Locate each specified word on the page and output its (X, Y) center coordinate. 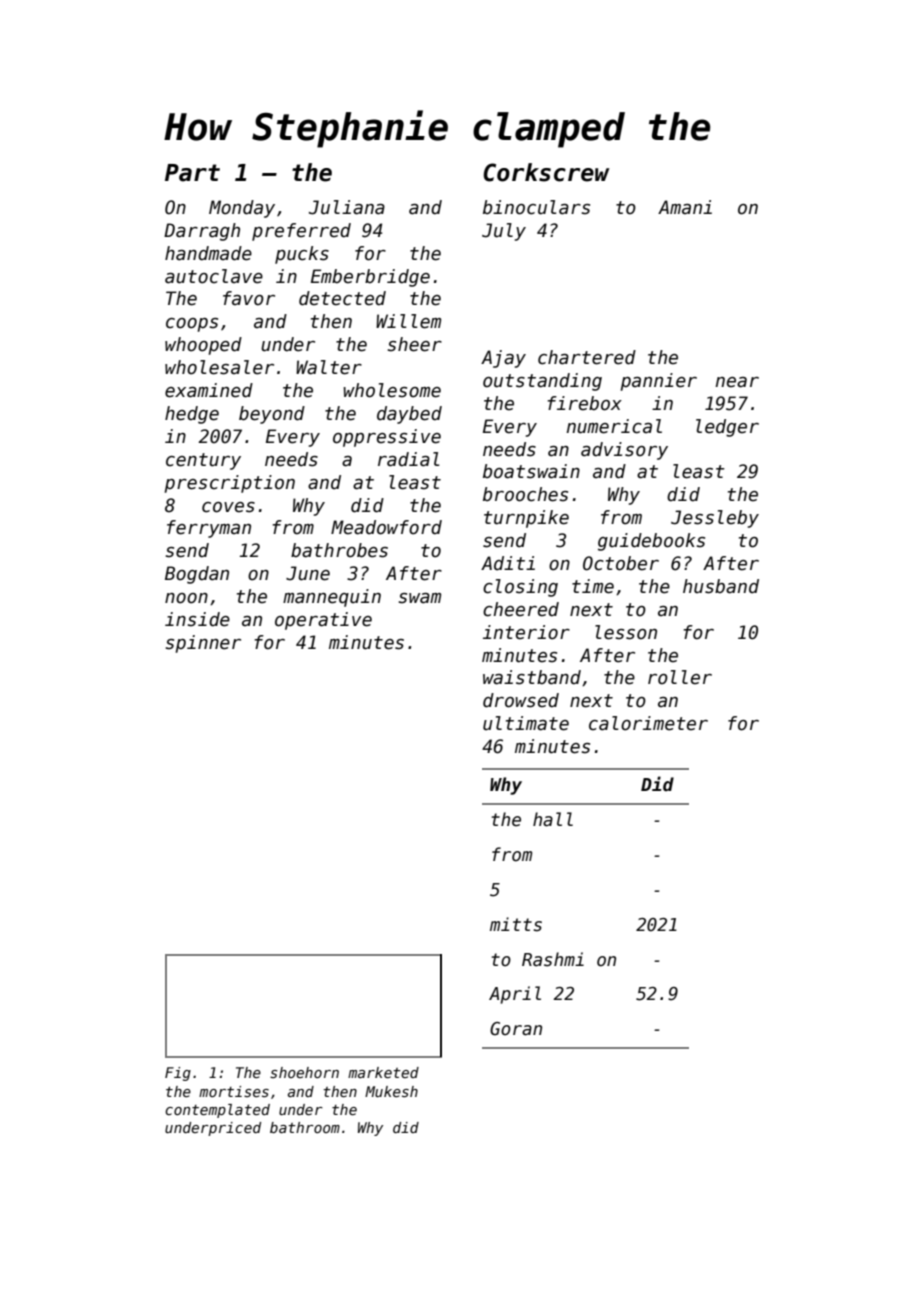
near (737, 382)
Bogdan (197, 575)
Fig (178, 1074)
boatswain (531, 471)
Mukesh (391, 1091)
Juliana (347, 207)
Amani (685, 207)
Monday (242, 209)
